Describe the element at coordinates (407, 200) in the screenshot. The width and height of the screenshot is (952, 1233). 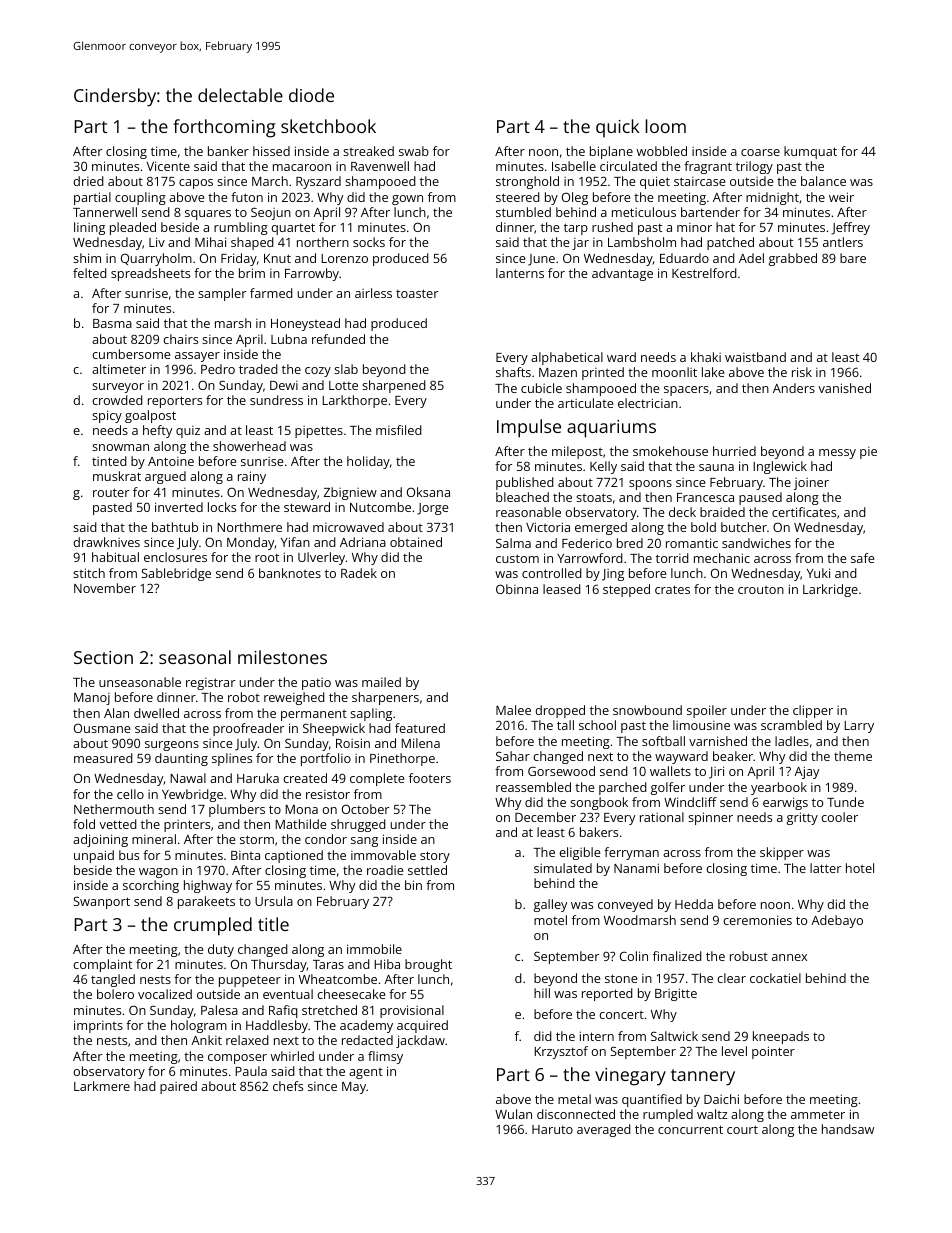
I see `gown` at that location.
